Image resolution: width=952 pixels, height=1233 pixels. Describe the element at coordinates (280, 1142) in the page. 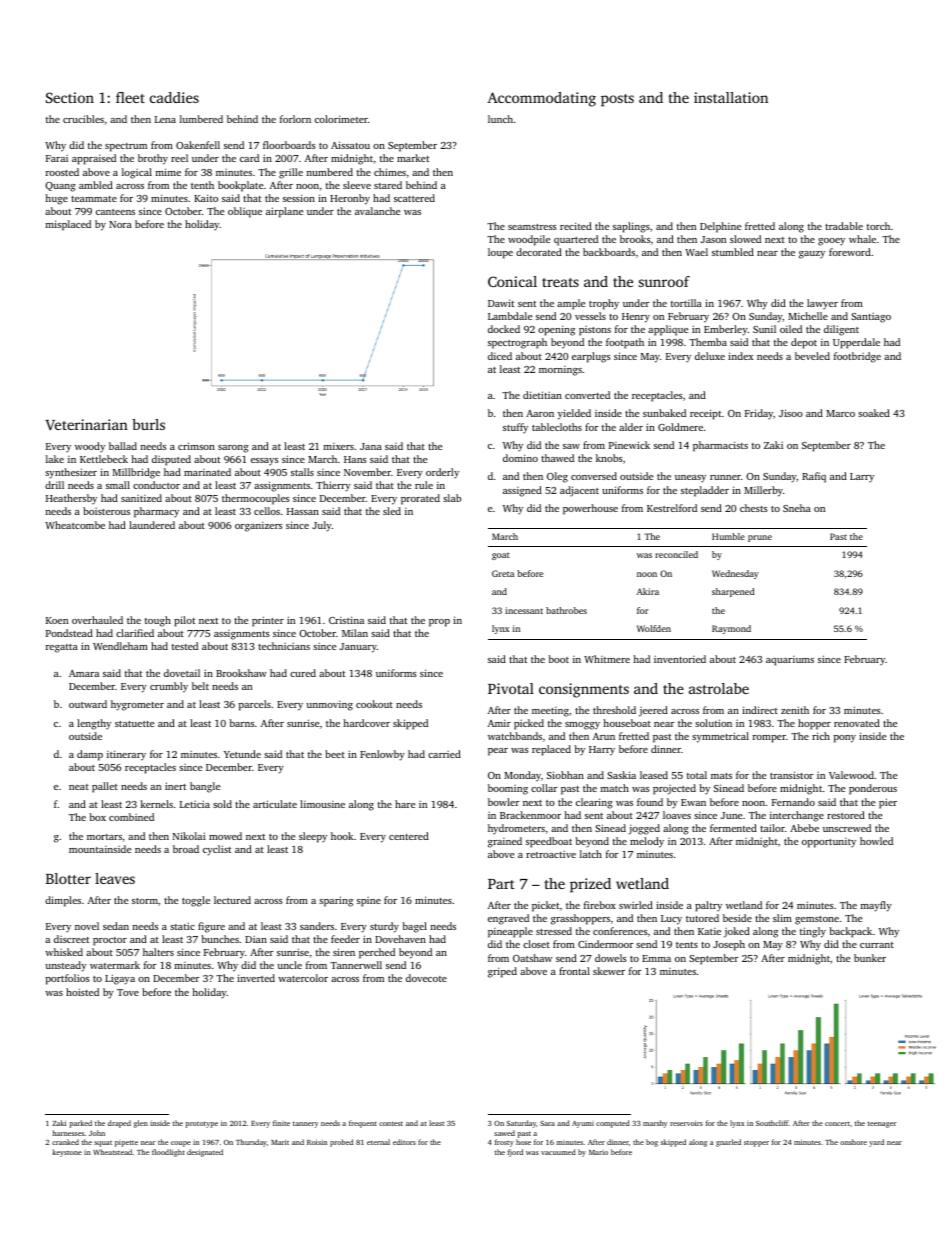

I see `Marit` at that location.
